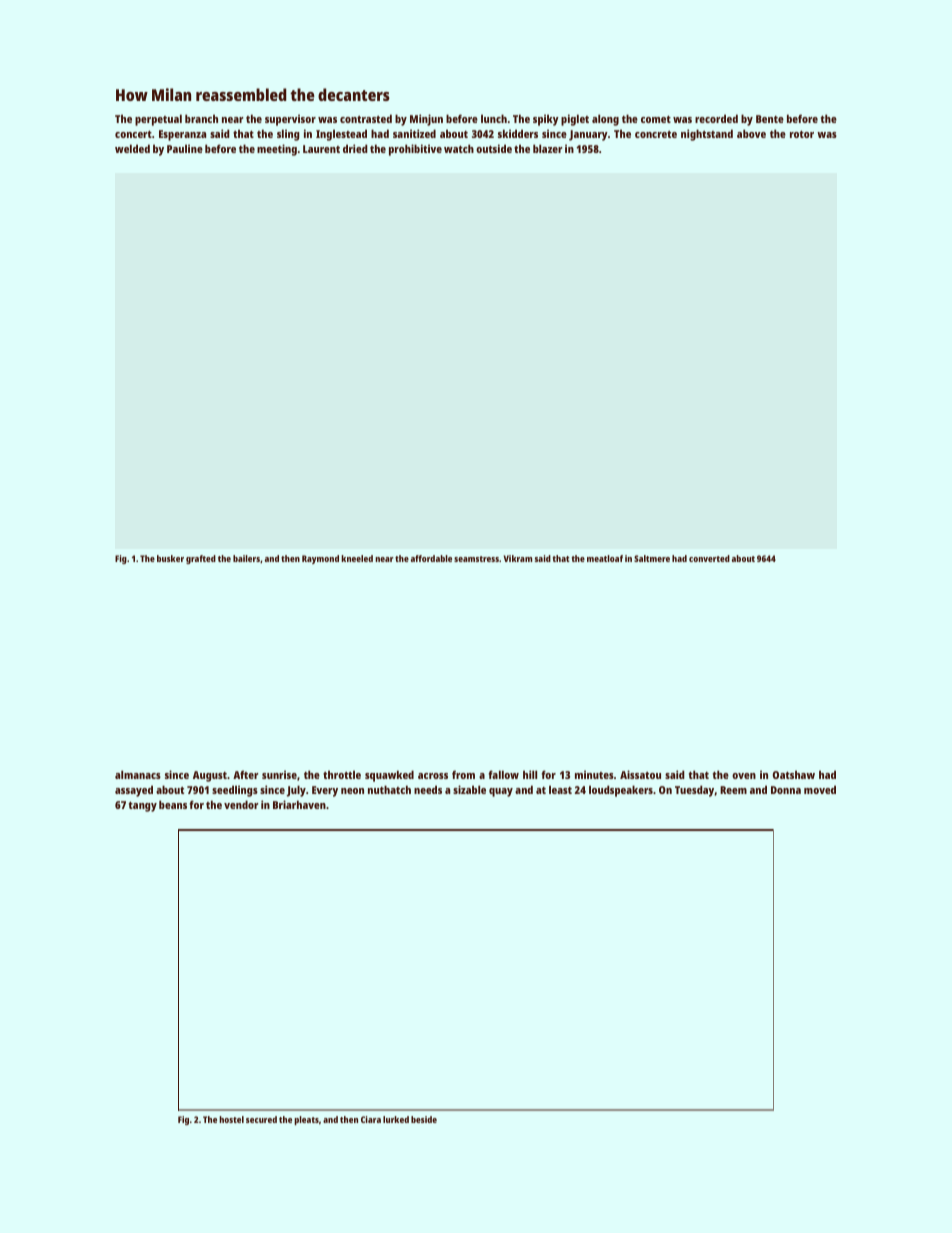 Image resolution: width=952 pixels, height=1233 pixels. I want to click on meeting, so click(277, 150).
